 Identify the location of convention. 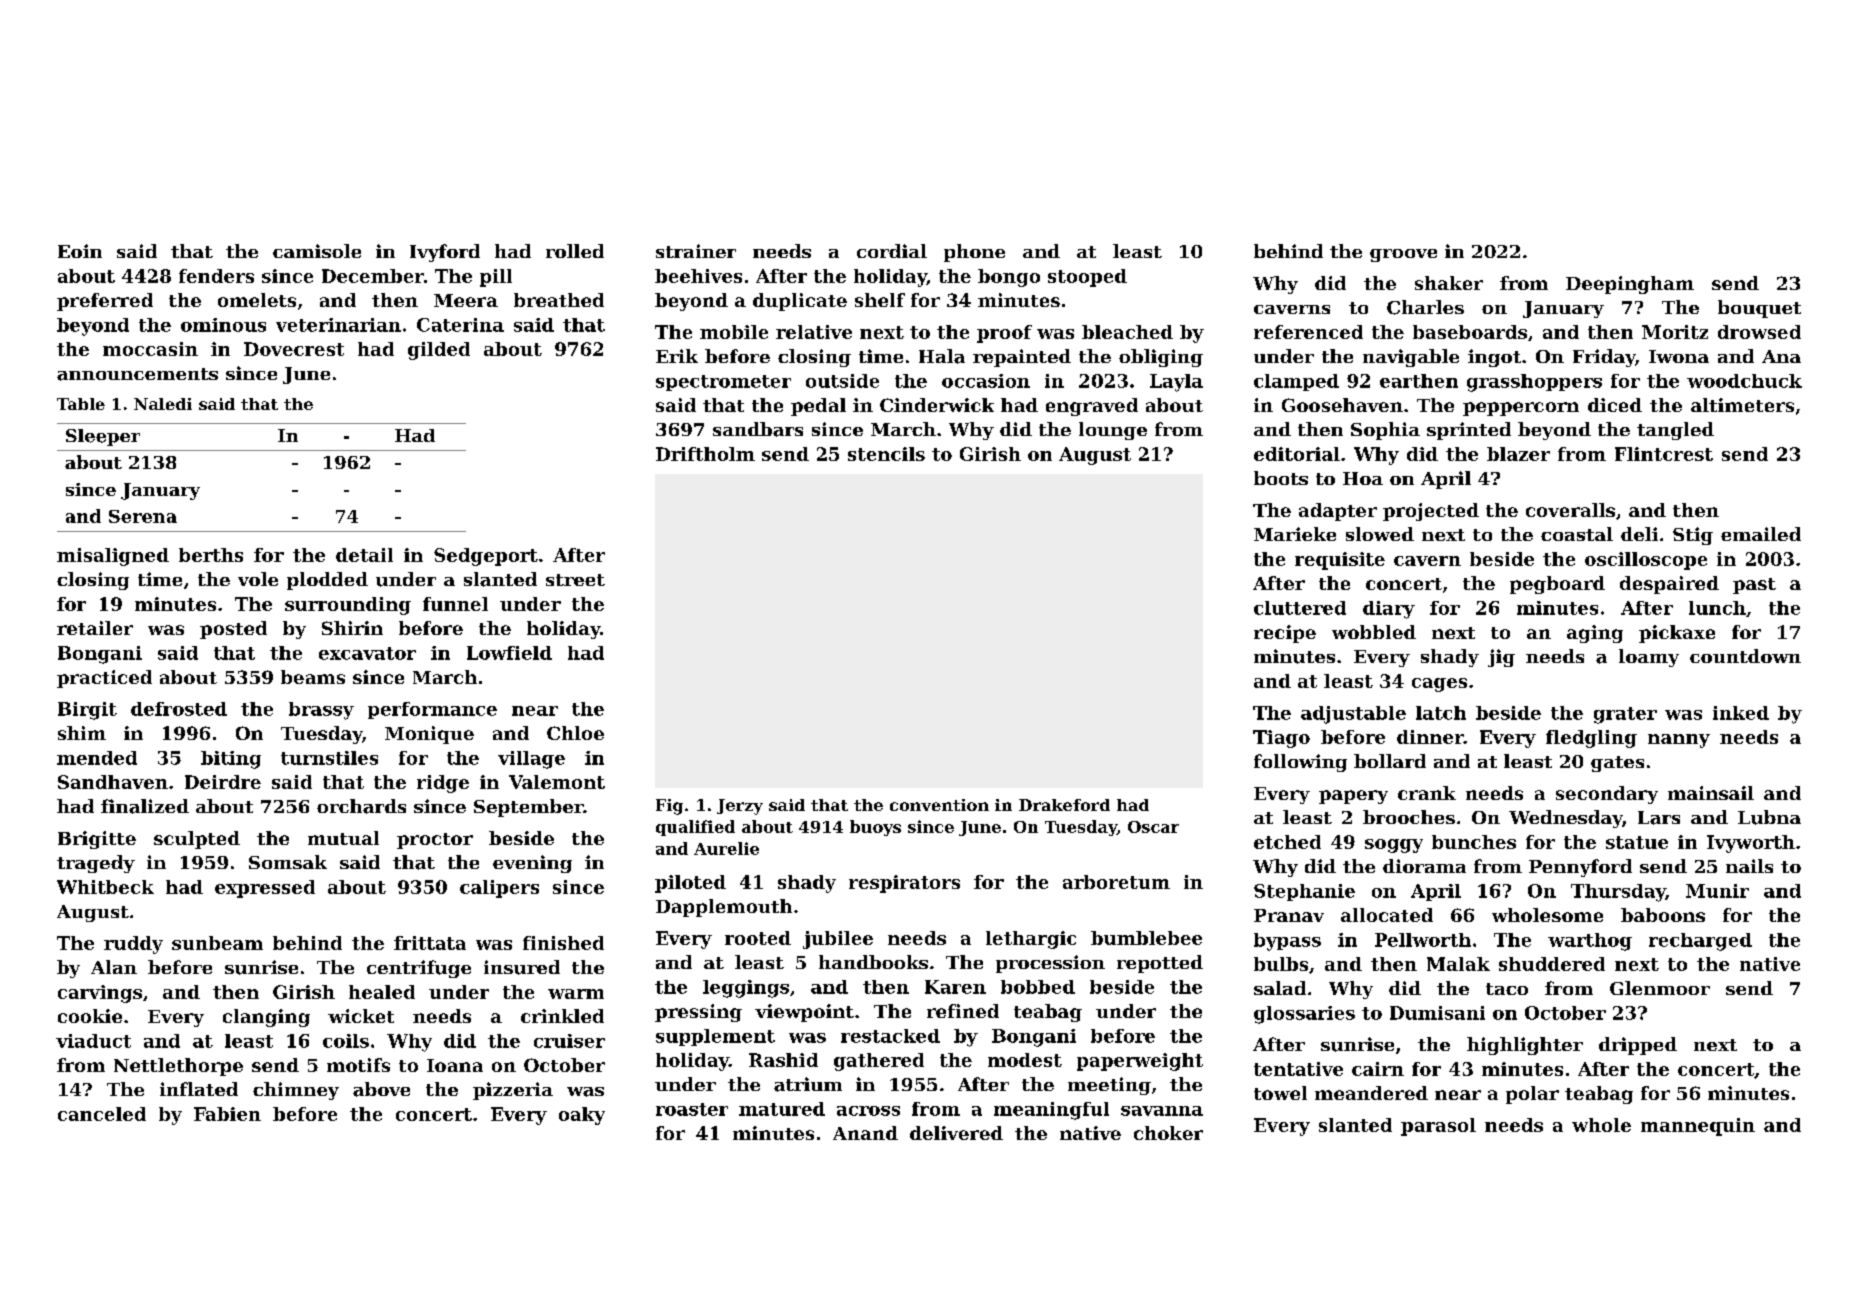
(939, 805).
